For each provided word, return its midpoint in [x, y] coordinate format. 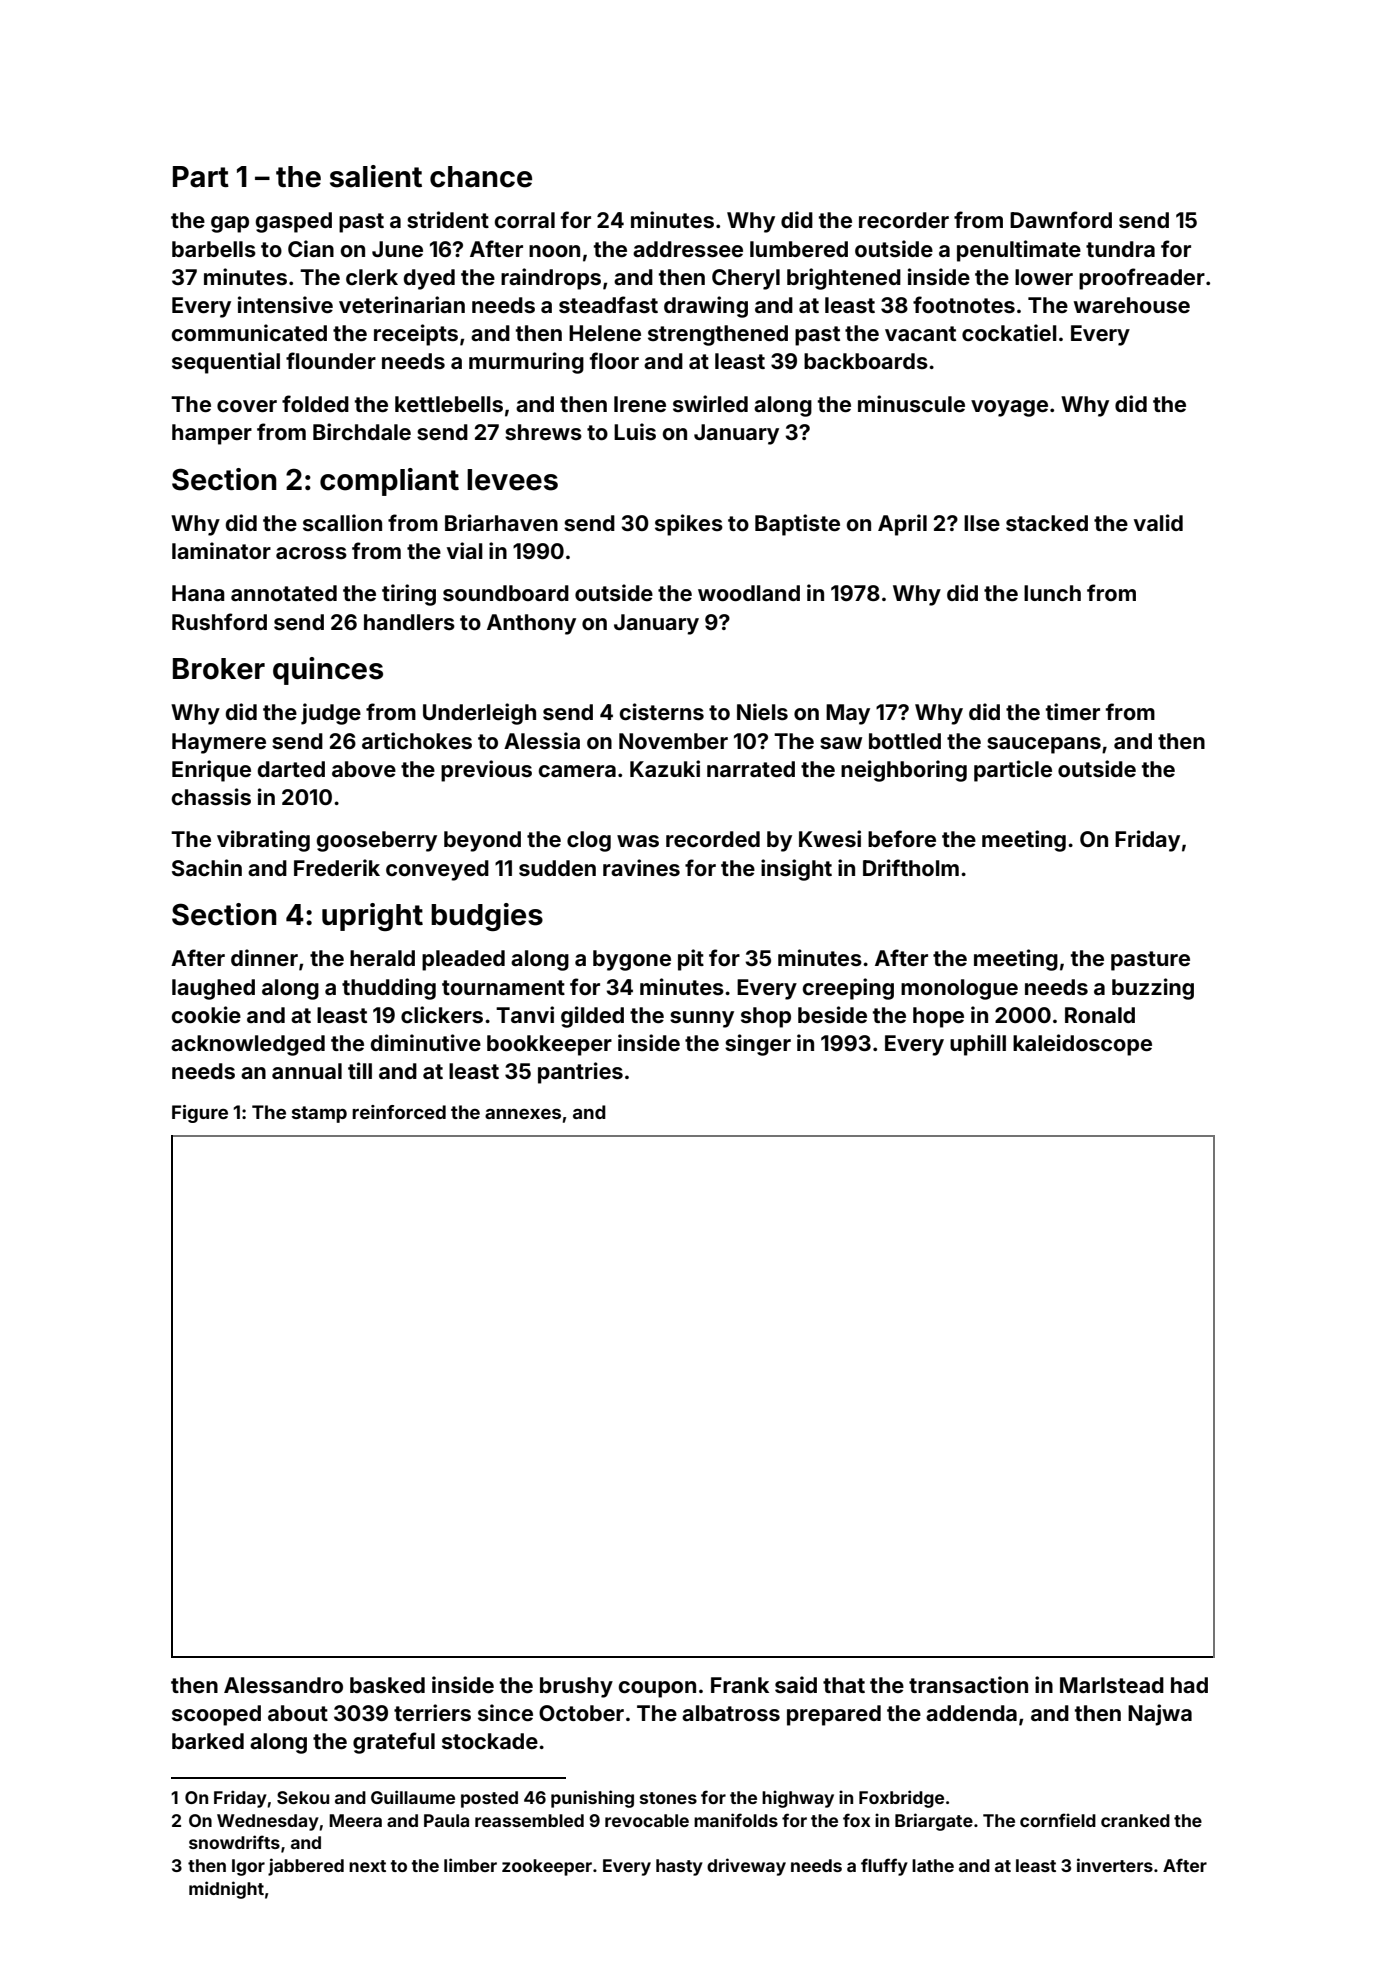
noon [554, 251]
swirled [710, 403]
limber [470, 1865]
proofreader [1142, 279]
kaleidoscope [1082, 1045]
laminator [221, 550]
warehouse [1132, 305]
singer [758, 1045]
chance [481, 177]
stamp [319, 1114]
